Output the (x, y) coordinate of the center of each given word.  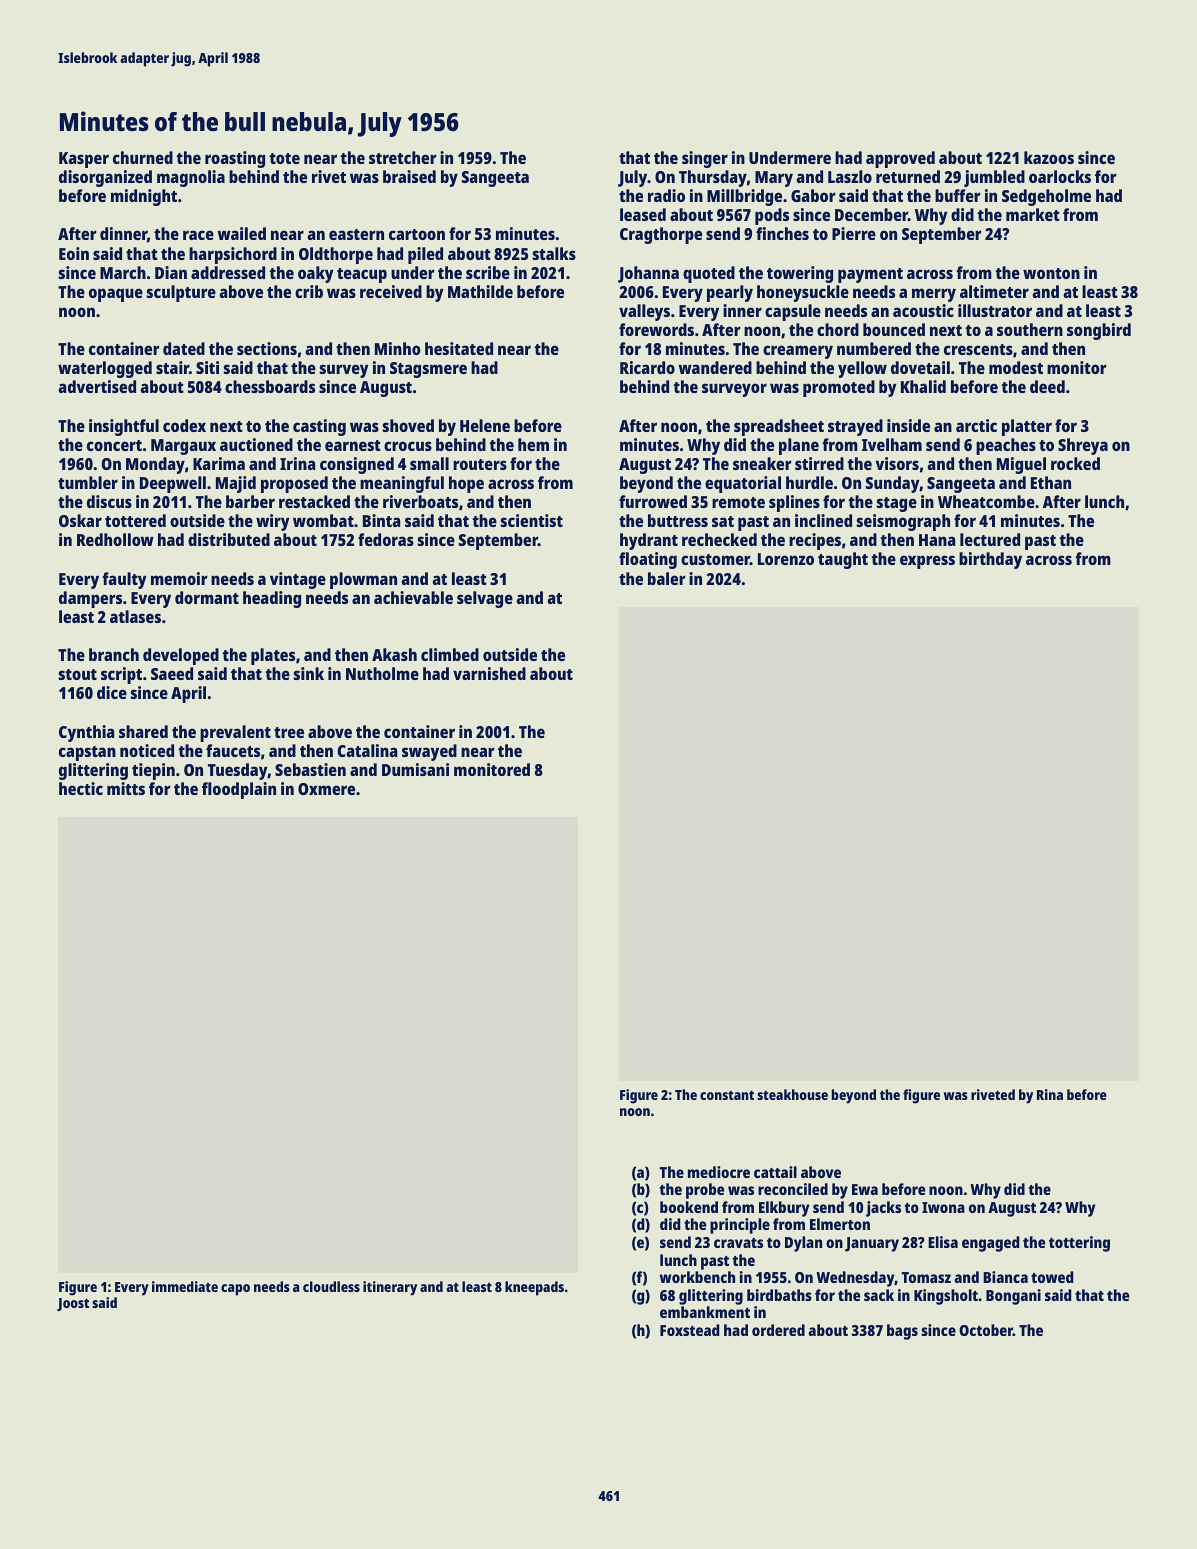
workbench (697, 1277)
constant (727, 1095)
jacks (883, 1209)
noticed (147, 750)
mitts (126, 788)
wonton (1051, 273)
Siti (207, 367)
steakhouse (792, 1094)
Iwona (943, 1207)
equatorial (743, 484)
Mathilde (480, 291)
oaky (316, 274)
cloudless (331, 1286)
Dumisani (415, 769)
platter (1027, 427)
